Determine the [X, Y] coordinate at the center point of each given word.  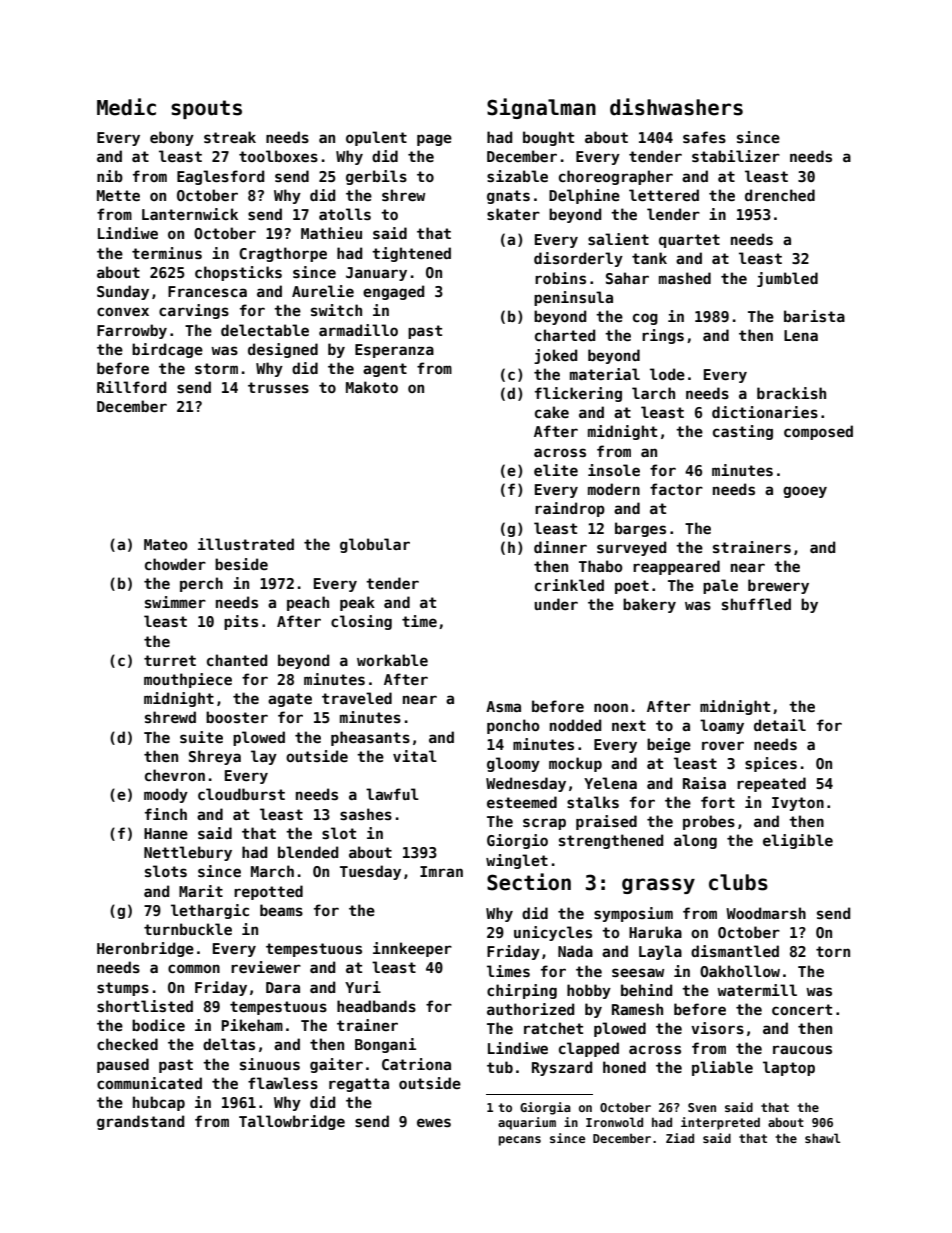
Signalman [541, 108]
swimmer [175, 602]
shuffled [756, 604]
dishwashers [676, 107]
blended [308, 852]
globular [375, 545]
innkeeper [412, 949]
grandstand [140, 1122]
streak [230, 137]
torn [833, 951]
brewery [778, 586]
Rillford [131, 387]
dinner [560, 547]
